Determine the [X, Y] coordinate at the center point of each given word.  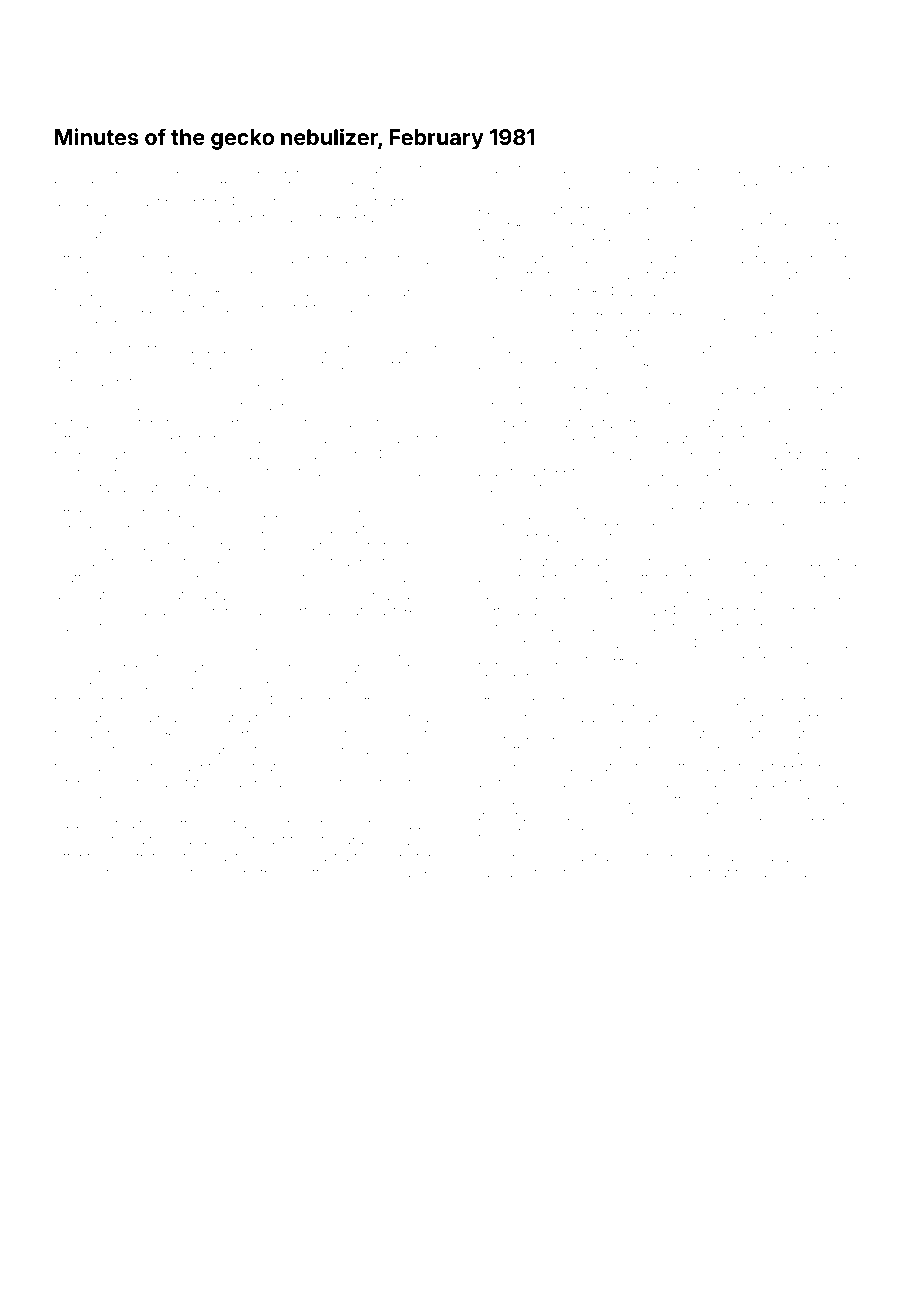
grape [374, 261]
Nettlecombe [334, 873]
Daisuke [500, 315]
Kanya [493, 874]
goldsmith [84, 219]
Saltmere [803, 274]
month [807, 316]
